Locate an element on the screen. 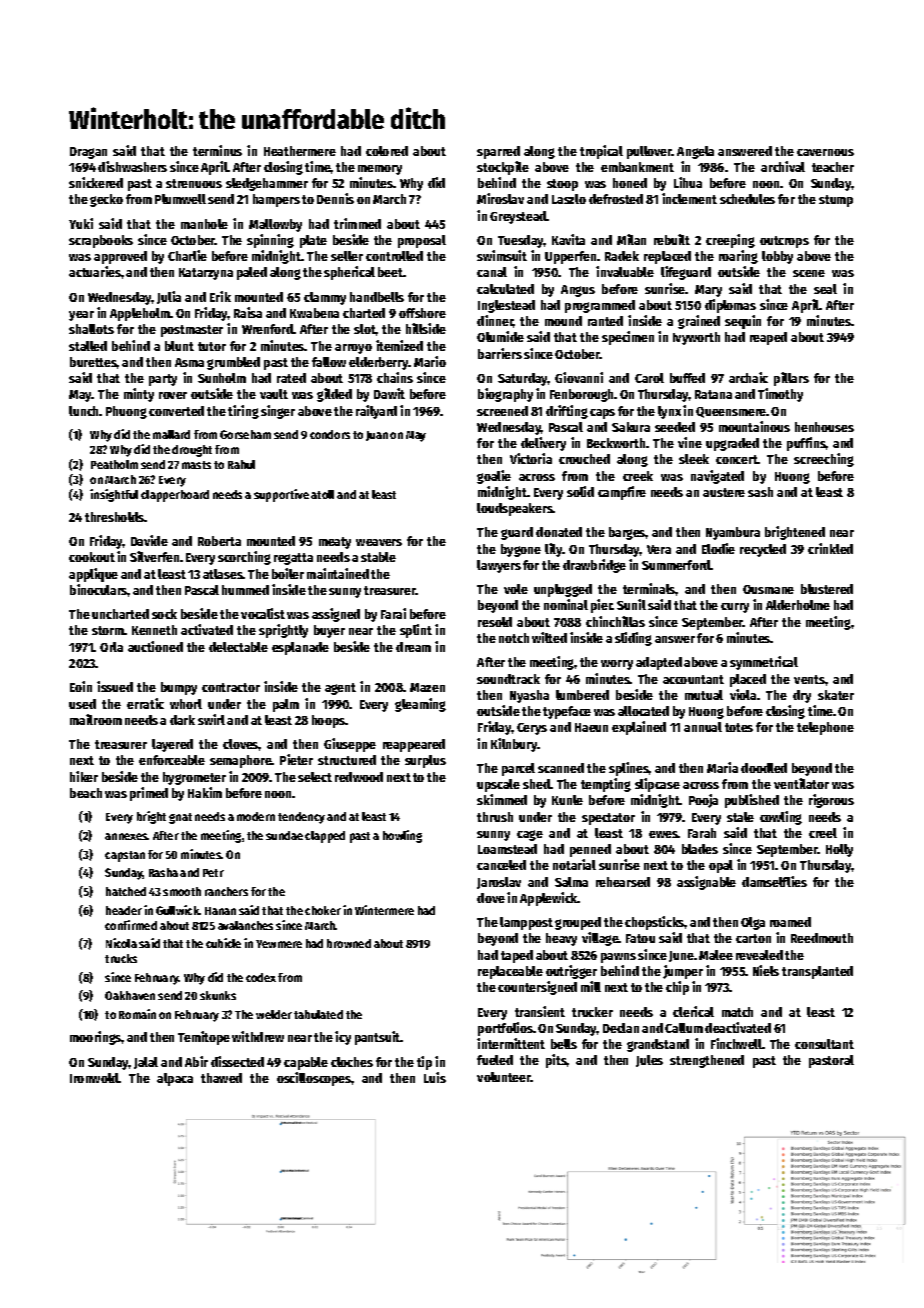 This screenshot has height=1308, width=924. chip is located at coordinates (677, 988).
